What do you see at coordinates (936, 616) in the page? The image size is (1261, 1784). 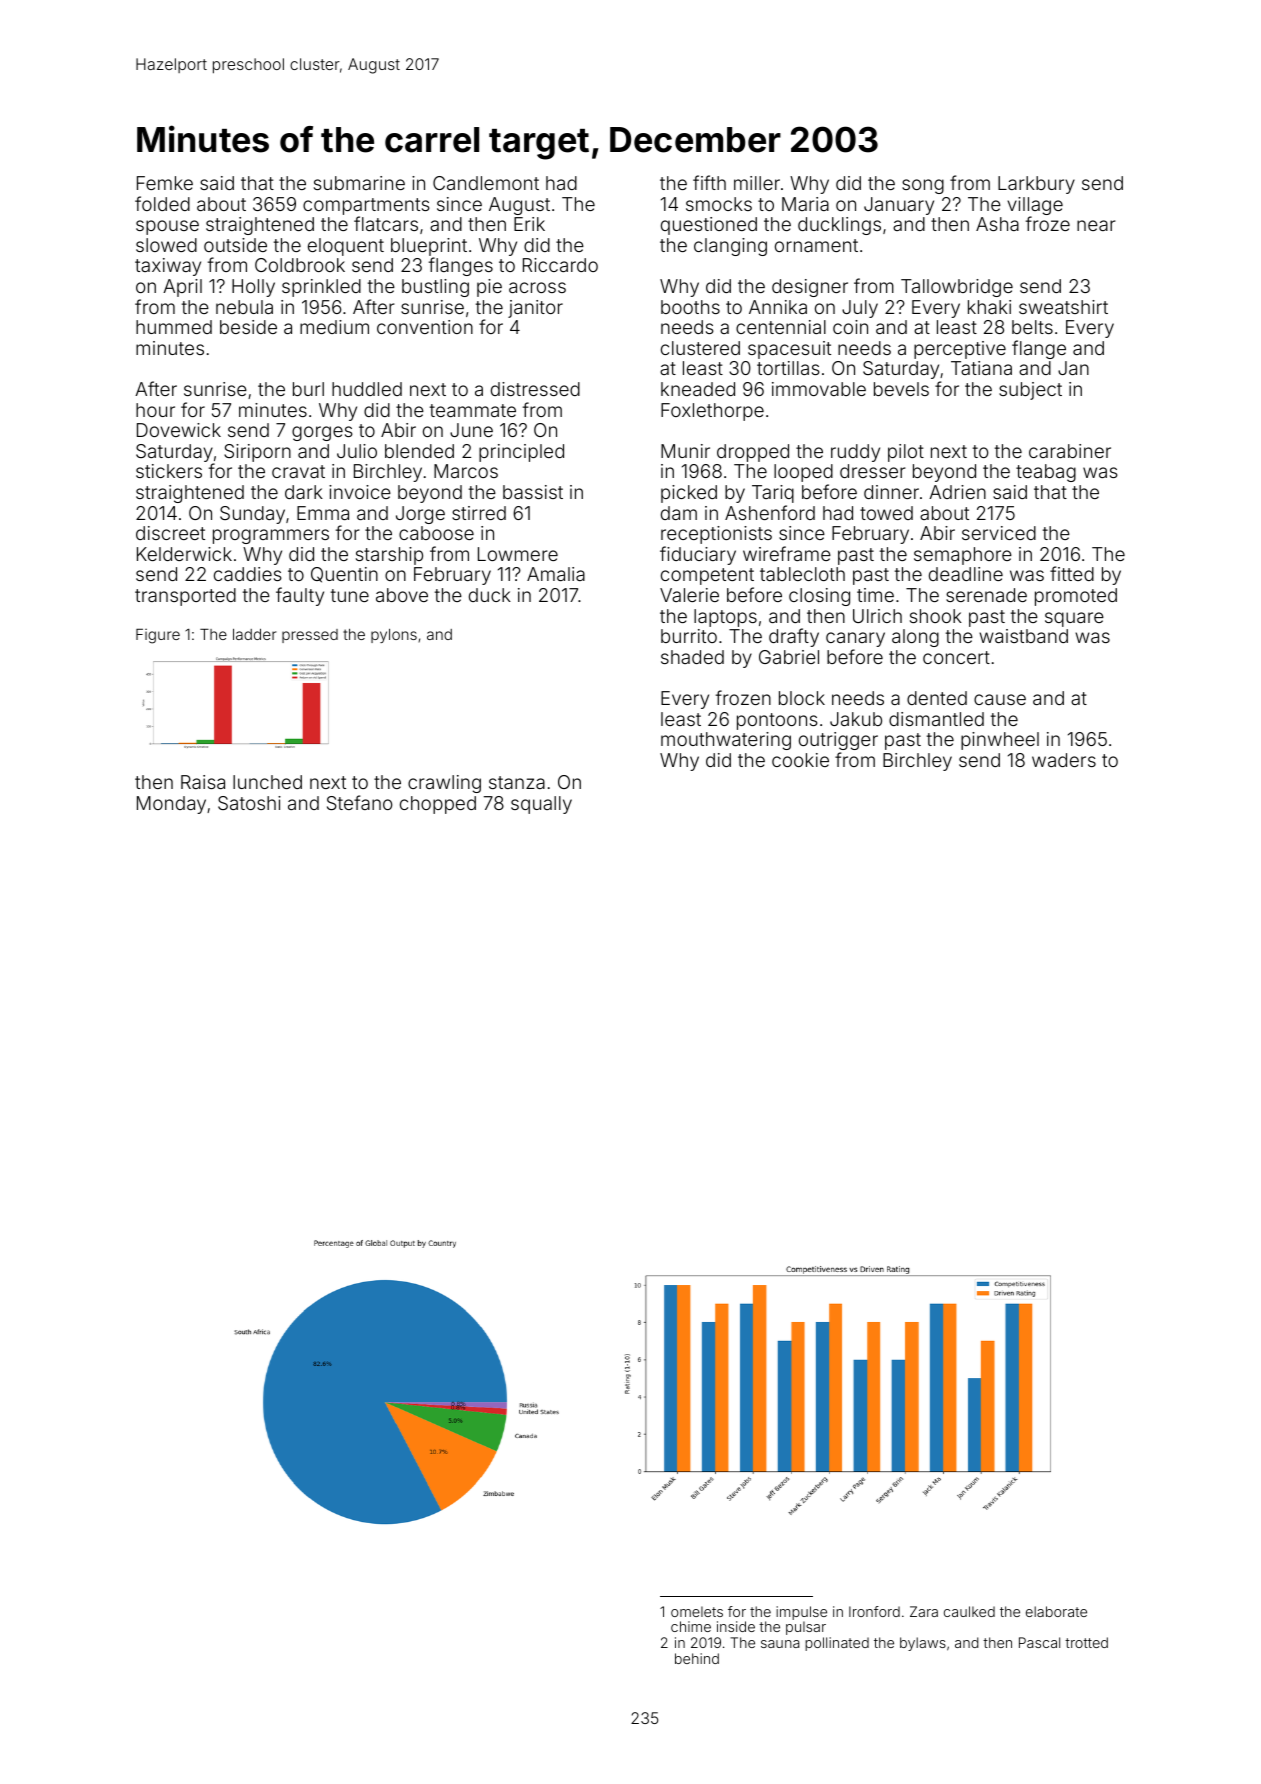 I see `shook` at bounding box center [936, 616].
